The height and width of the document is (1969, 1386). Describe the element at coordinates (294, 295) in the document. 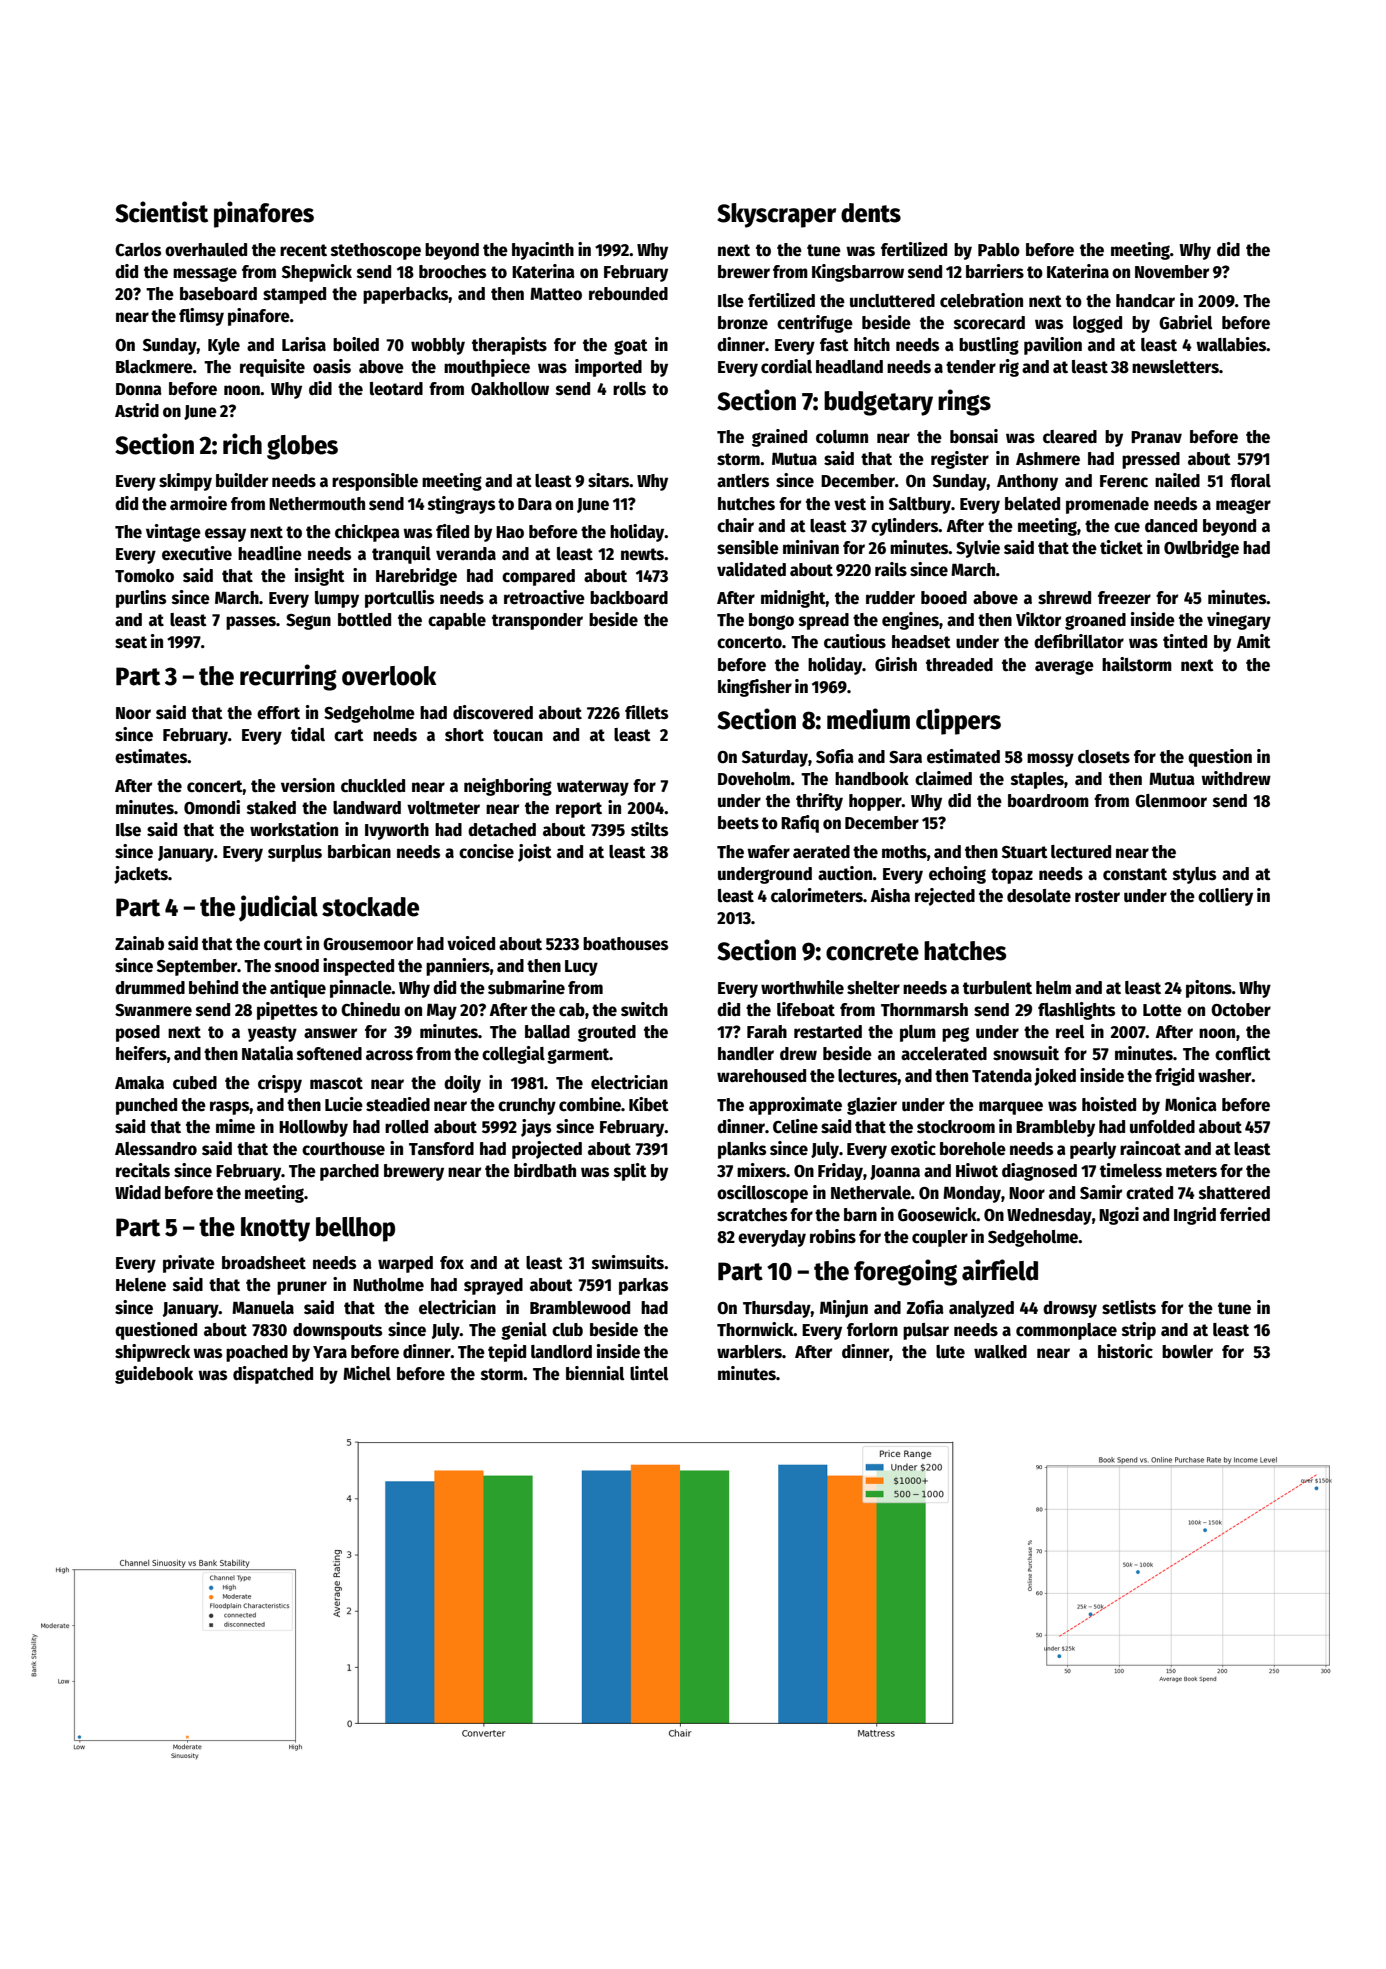

I see `stamped` at that location.
